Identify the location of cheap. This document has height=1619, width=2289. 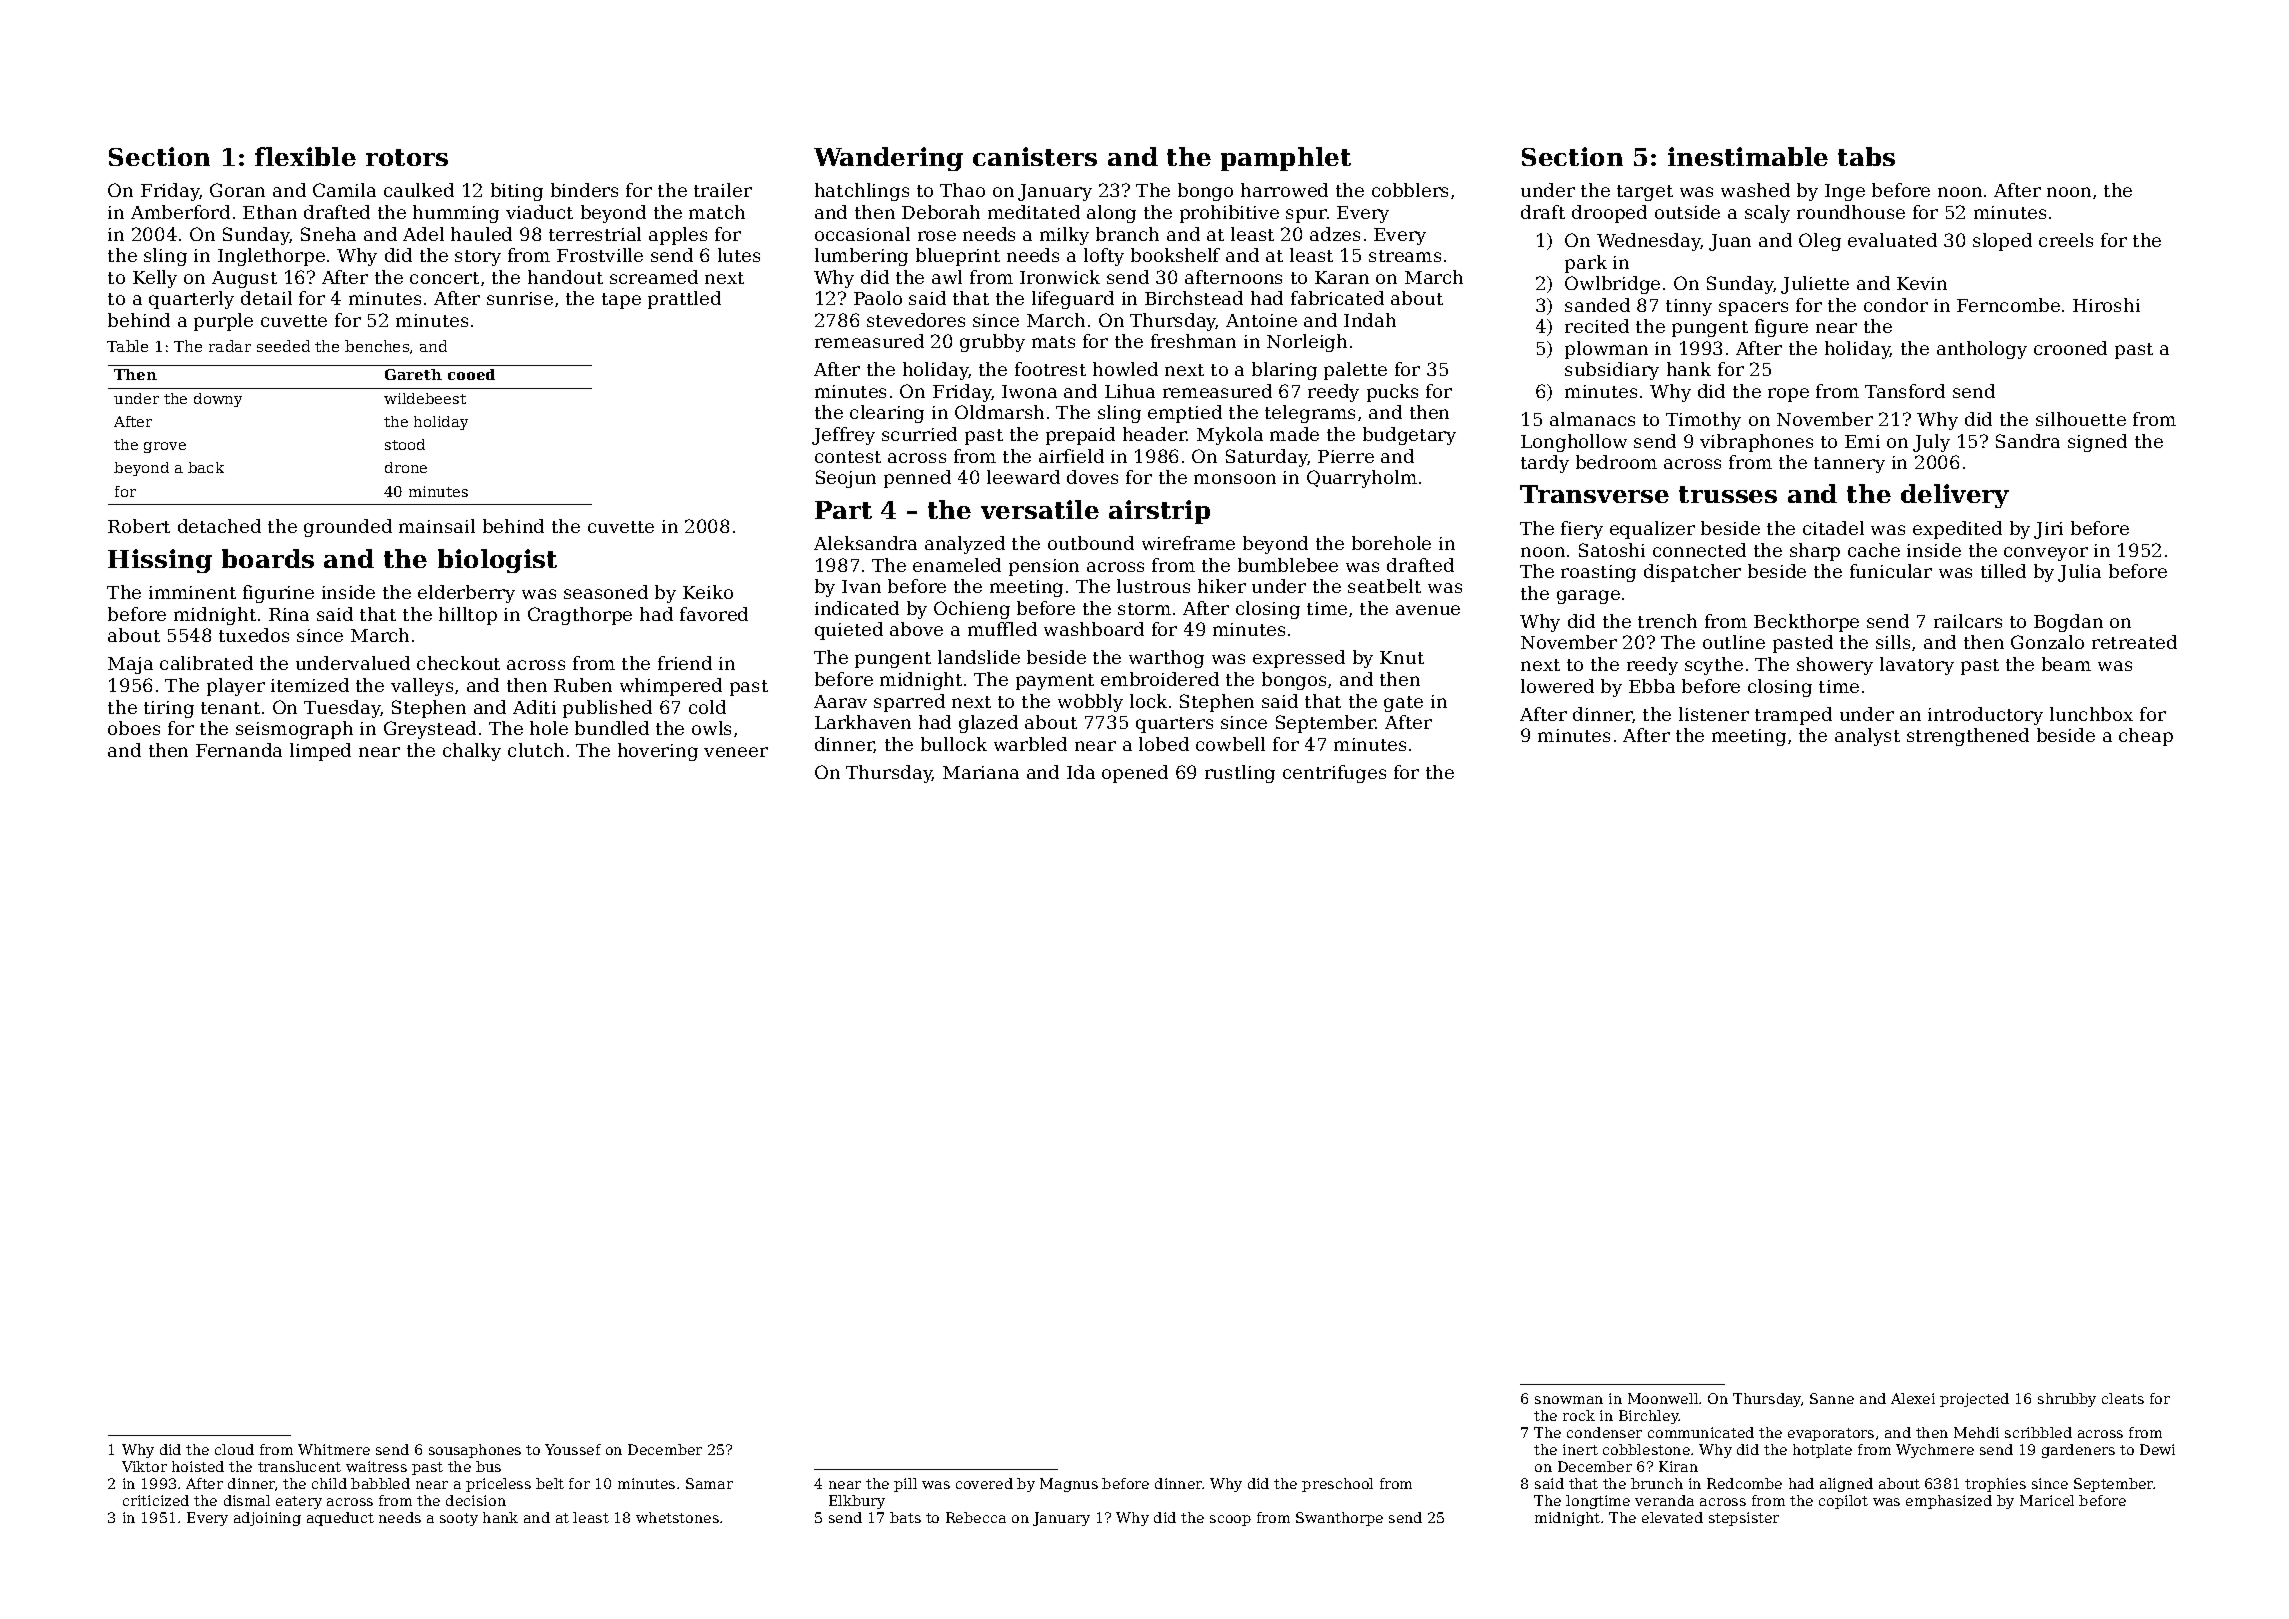
(2146, 737).
